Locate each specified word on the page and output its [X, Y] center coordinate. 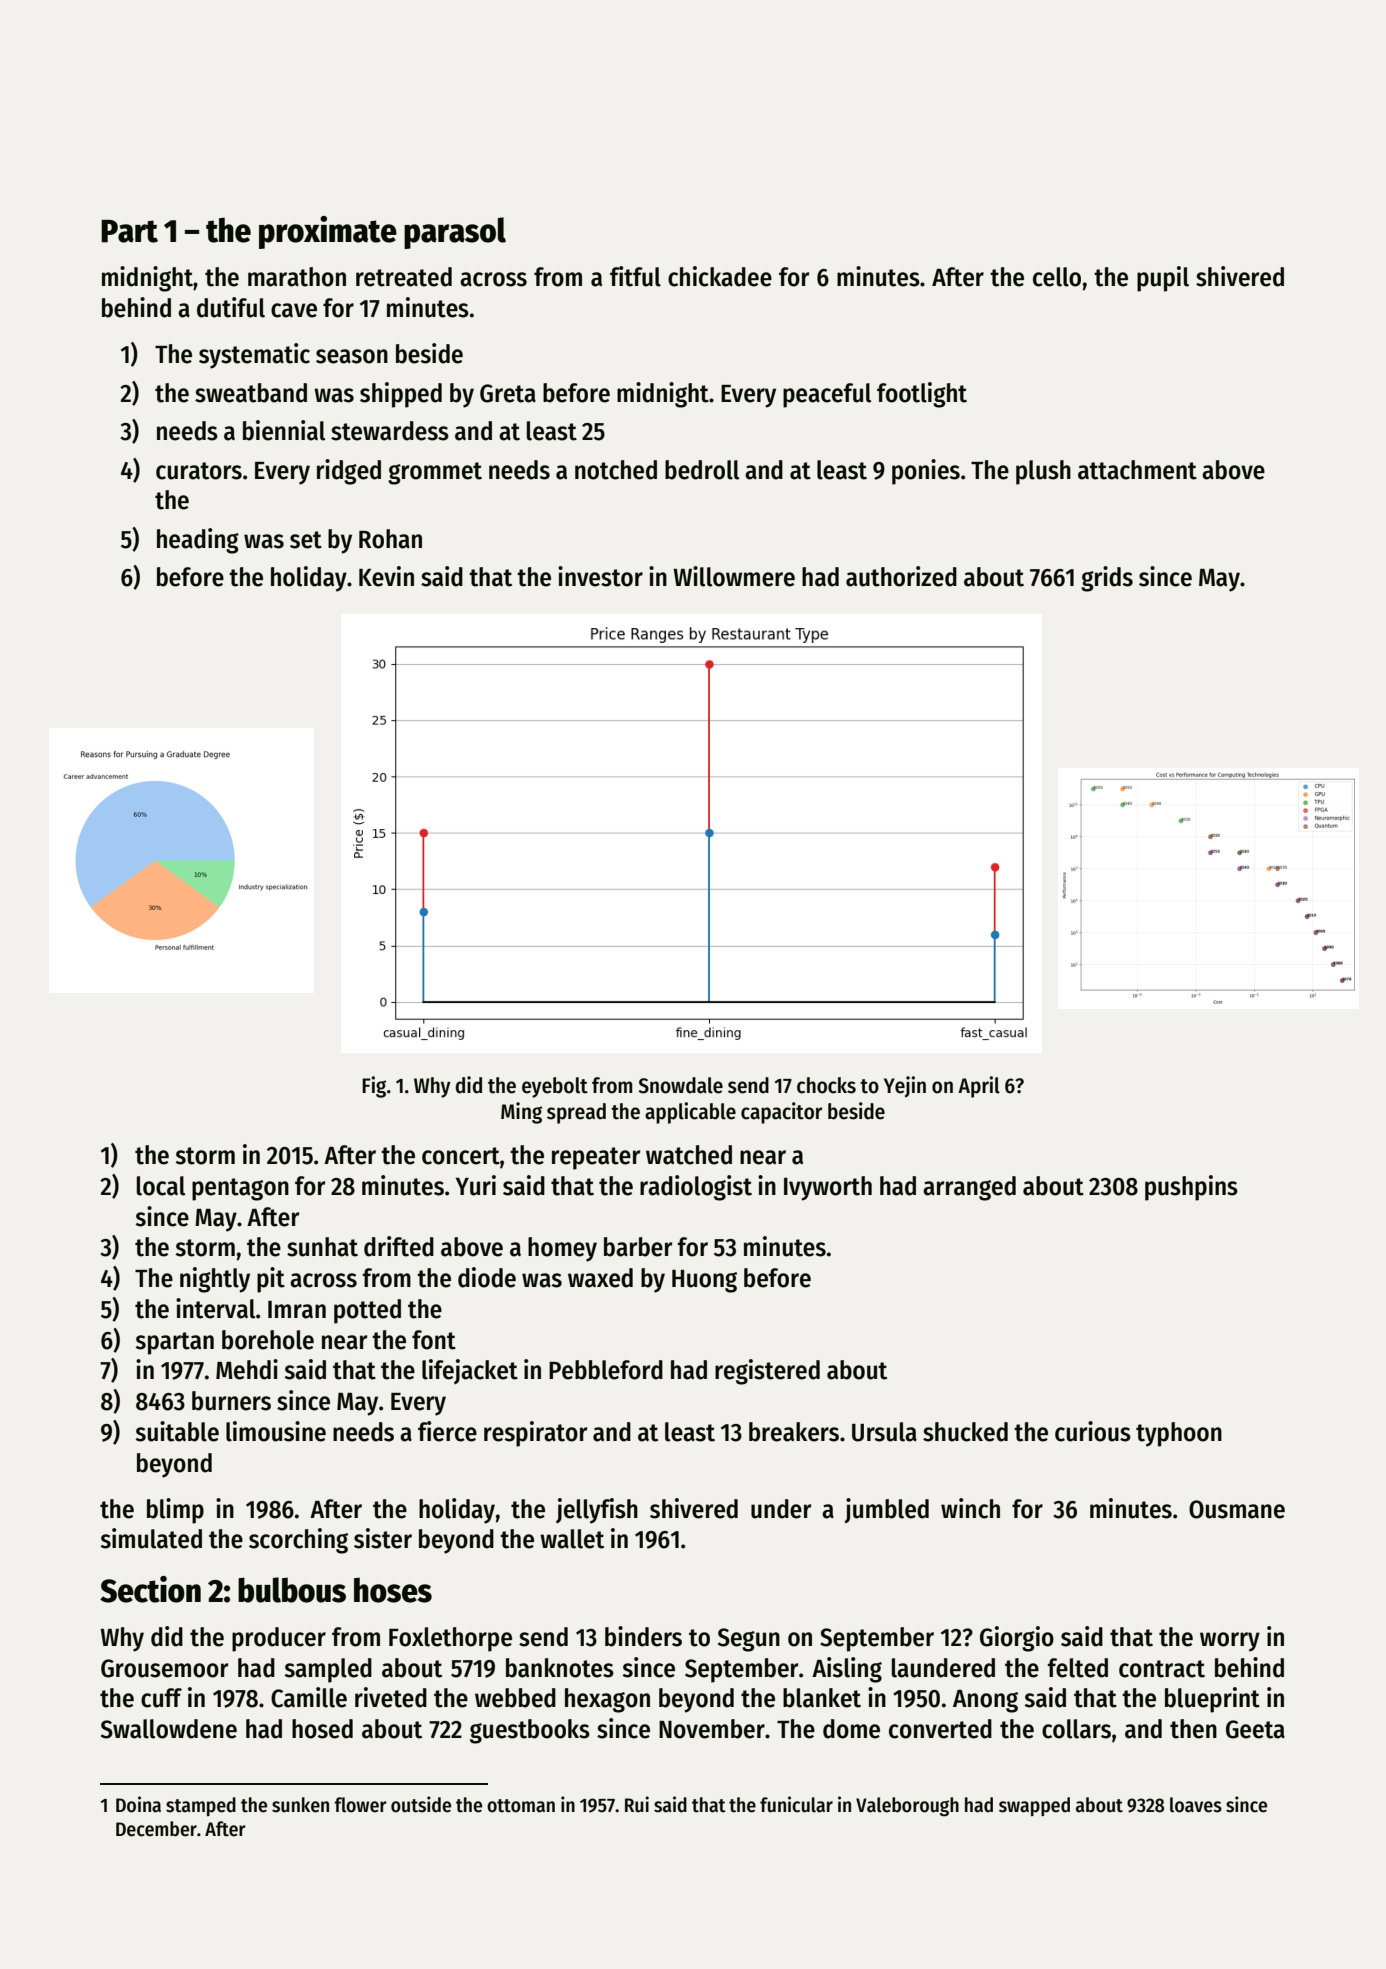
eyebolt [555, 1087]
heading [198, 541]
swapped [1034, 1806]
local [161, 1186]
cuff [161, 1698]
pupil [1163, 279]
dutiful [231, 307]
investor [600, 576]
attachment [1137, 470]
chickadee [720, 276]
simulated [151, 1538]
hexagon [607, 1700]
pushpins [1191, 1188]
